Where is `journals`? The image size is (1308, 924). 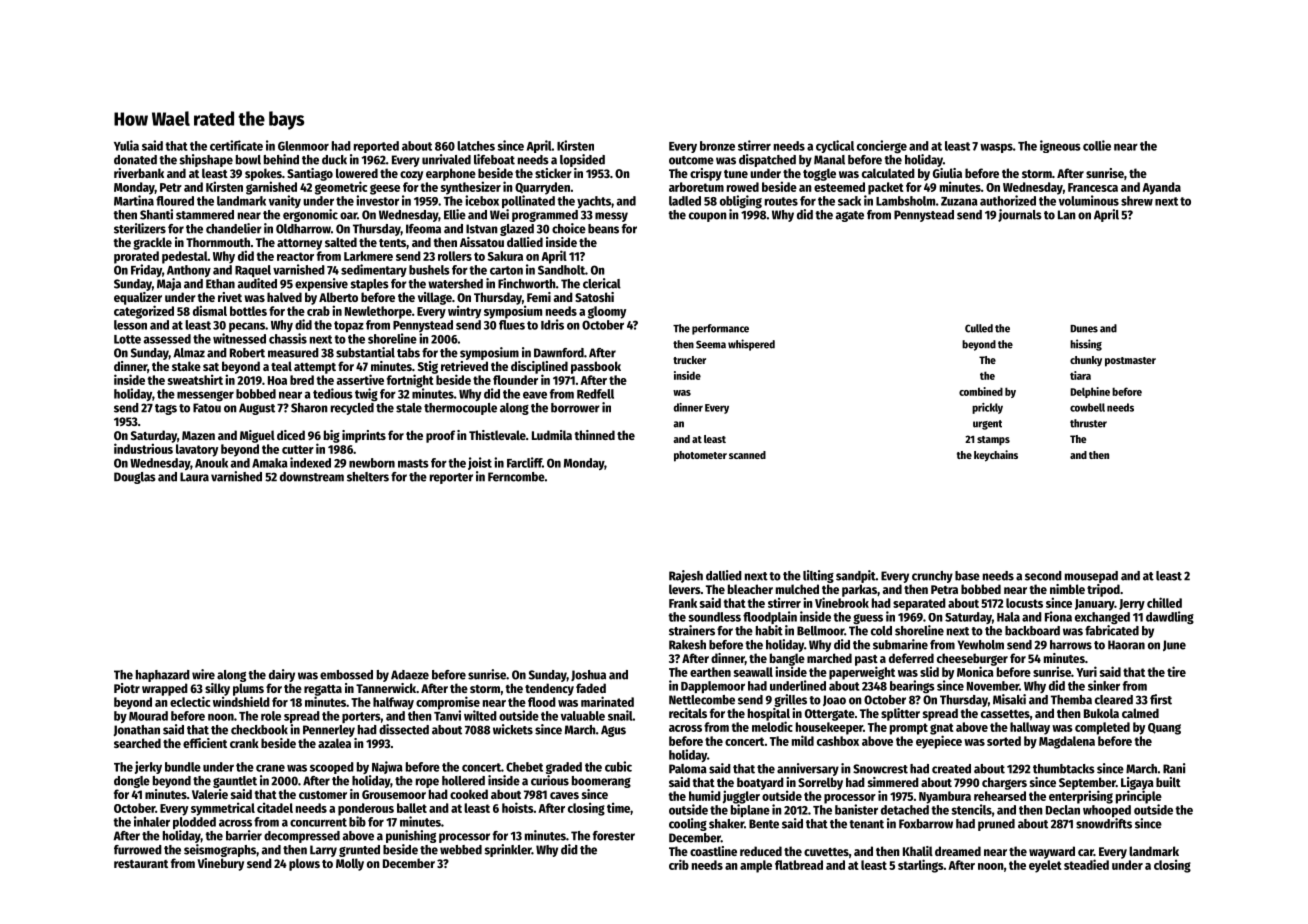 journals is located at coordinates (1020, 215).
